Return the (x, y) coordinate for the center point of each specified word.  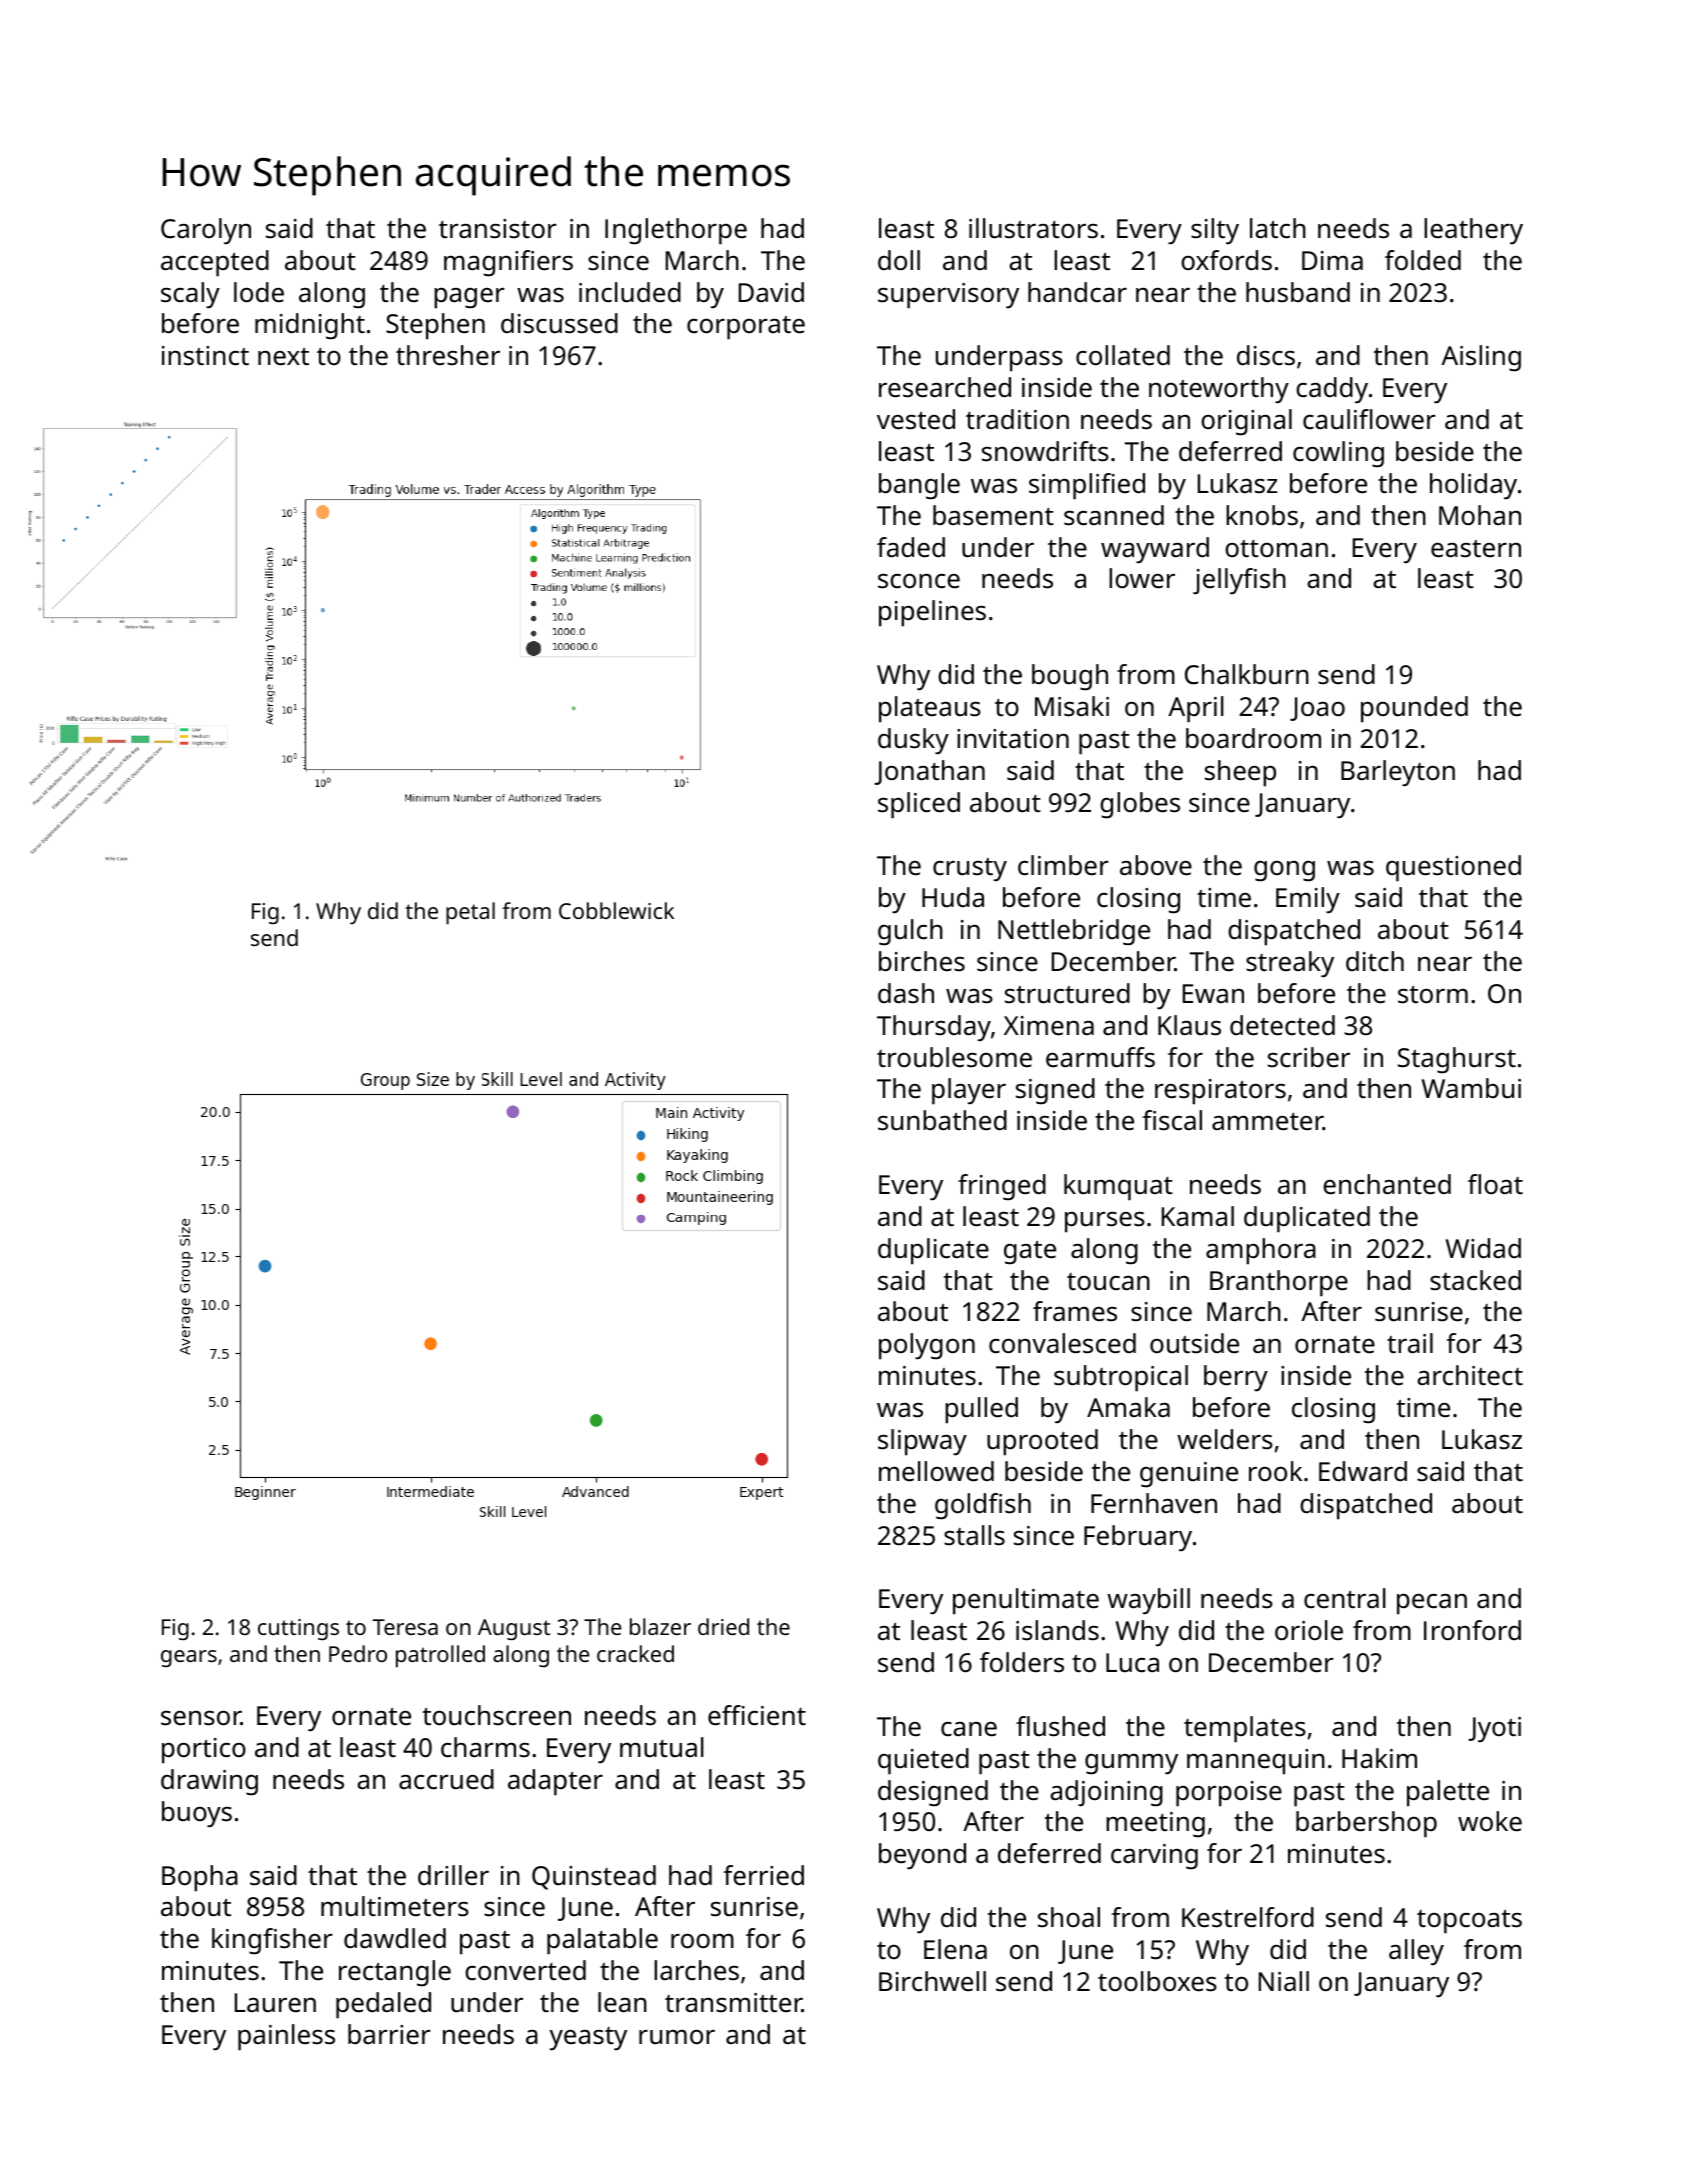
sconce (919, 581)
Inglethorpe (676, 231)
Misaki (1072, 706)
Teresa (405, 1627)
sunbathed (942, 1120)
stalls (974, 1535)
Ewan (1213, 993)
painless (286, 2037)
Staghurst (1457, 1060)
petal (470, 913)
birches (922, 961)
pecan (1432, 1604)
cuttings (298, 1629)
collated (1123, 355)
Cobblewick (616, 910)
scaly (190, 295)
